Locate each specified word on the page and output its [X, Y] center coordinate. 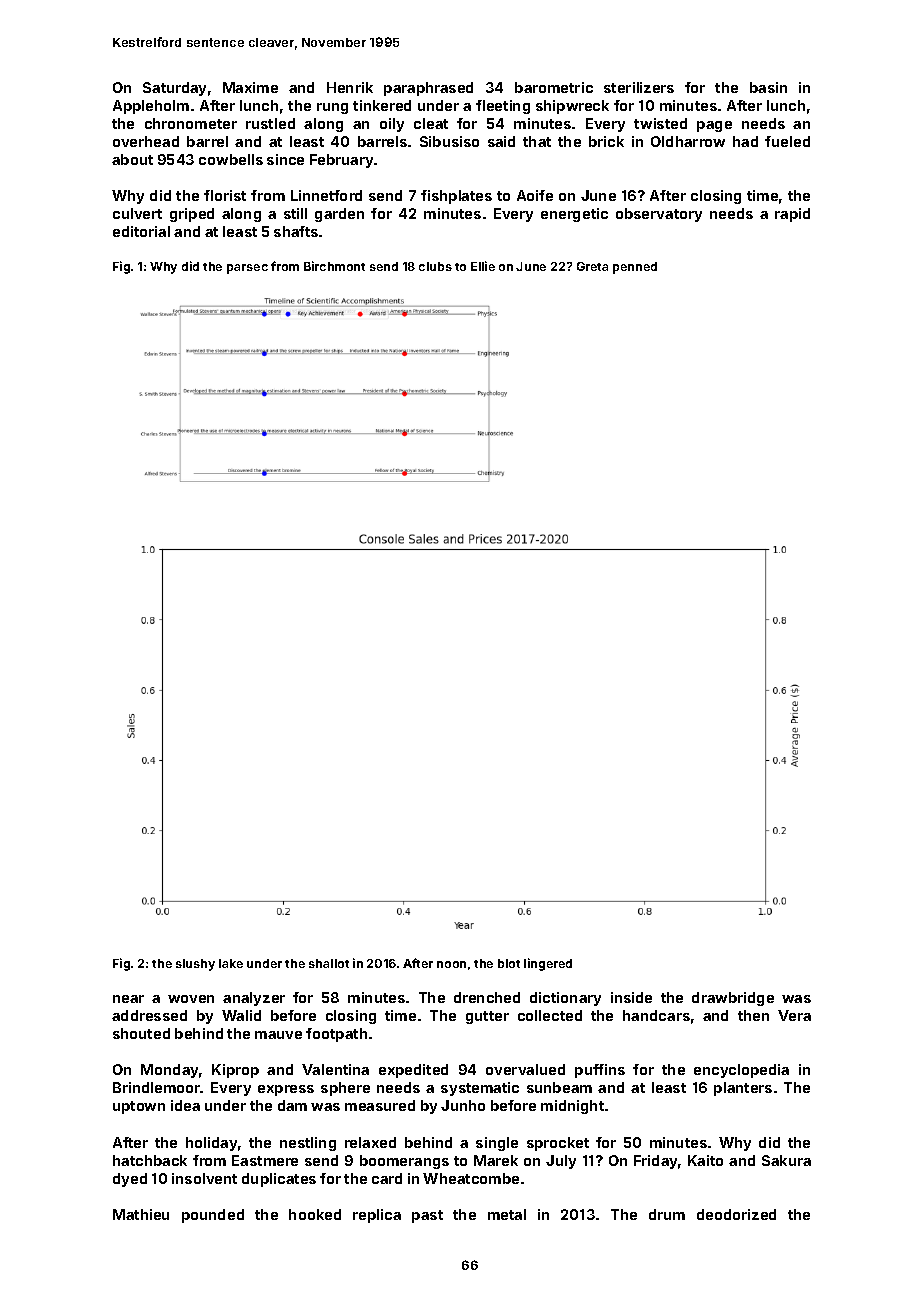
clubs [435, 266]
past [427, 1216]
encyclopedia [741, 1071]
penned [635, 268]
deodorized [736, 1214]
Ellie [483, 266]
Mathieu [141, 1214]
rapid [792, 215]
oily [392, 125]
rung [332, 108]
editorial [141, 231]
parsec [247, 269]
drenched [487, 997]
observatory [659, 215]
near [128, 999]
